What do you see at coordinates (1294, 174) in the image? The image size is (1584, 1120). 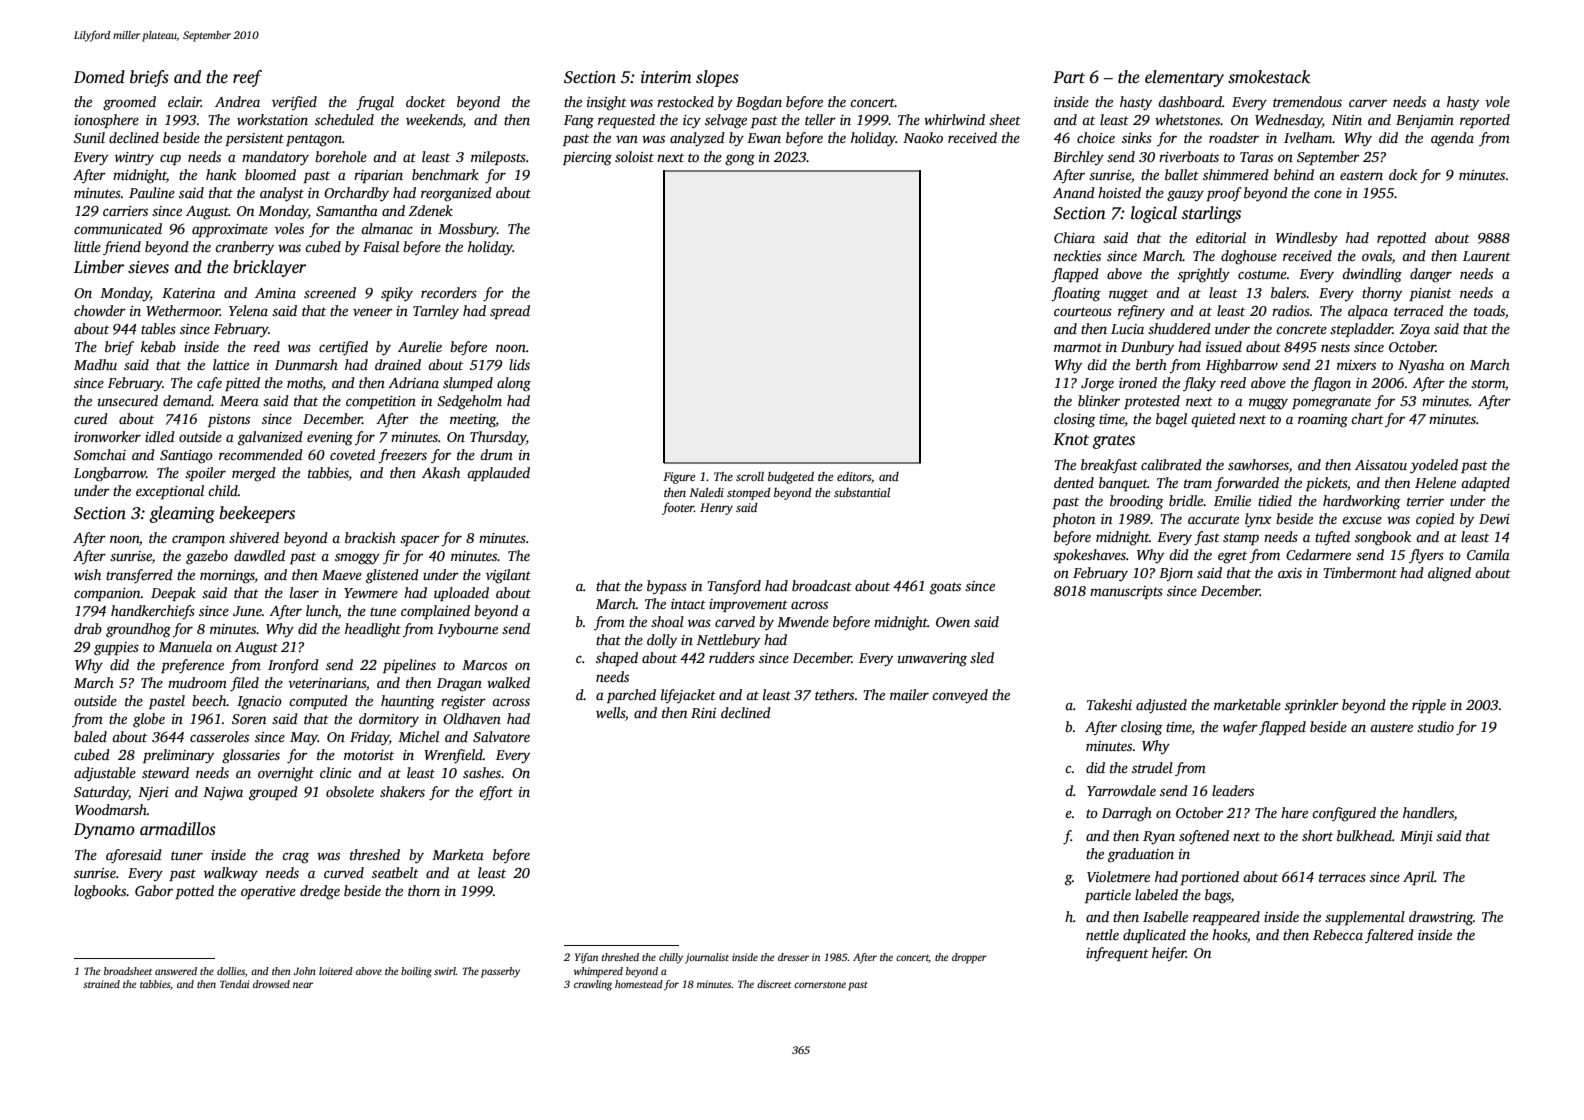 I see `behind` at bounding box center [1294, 174].
